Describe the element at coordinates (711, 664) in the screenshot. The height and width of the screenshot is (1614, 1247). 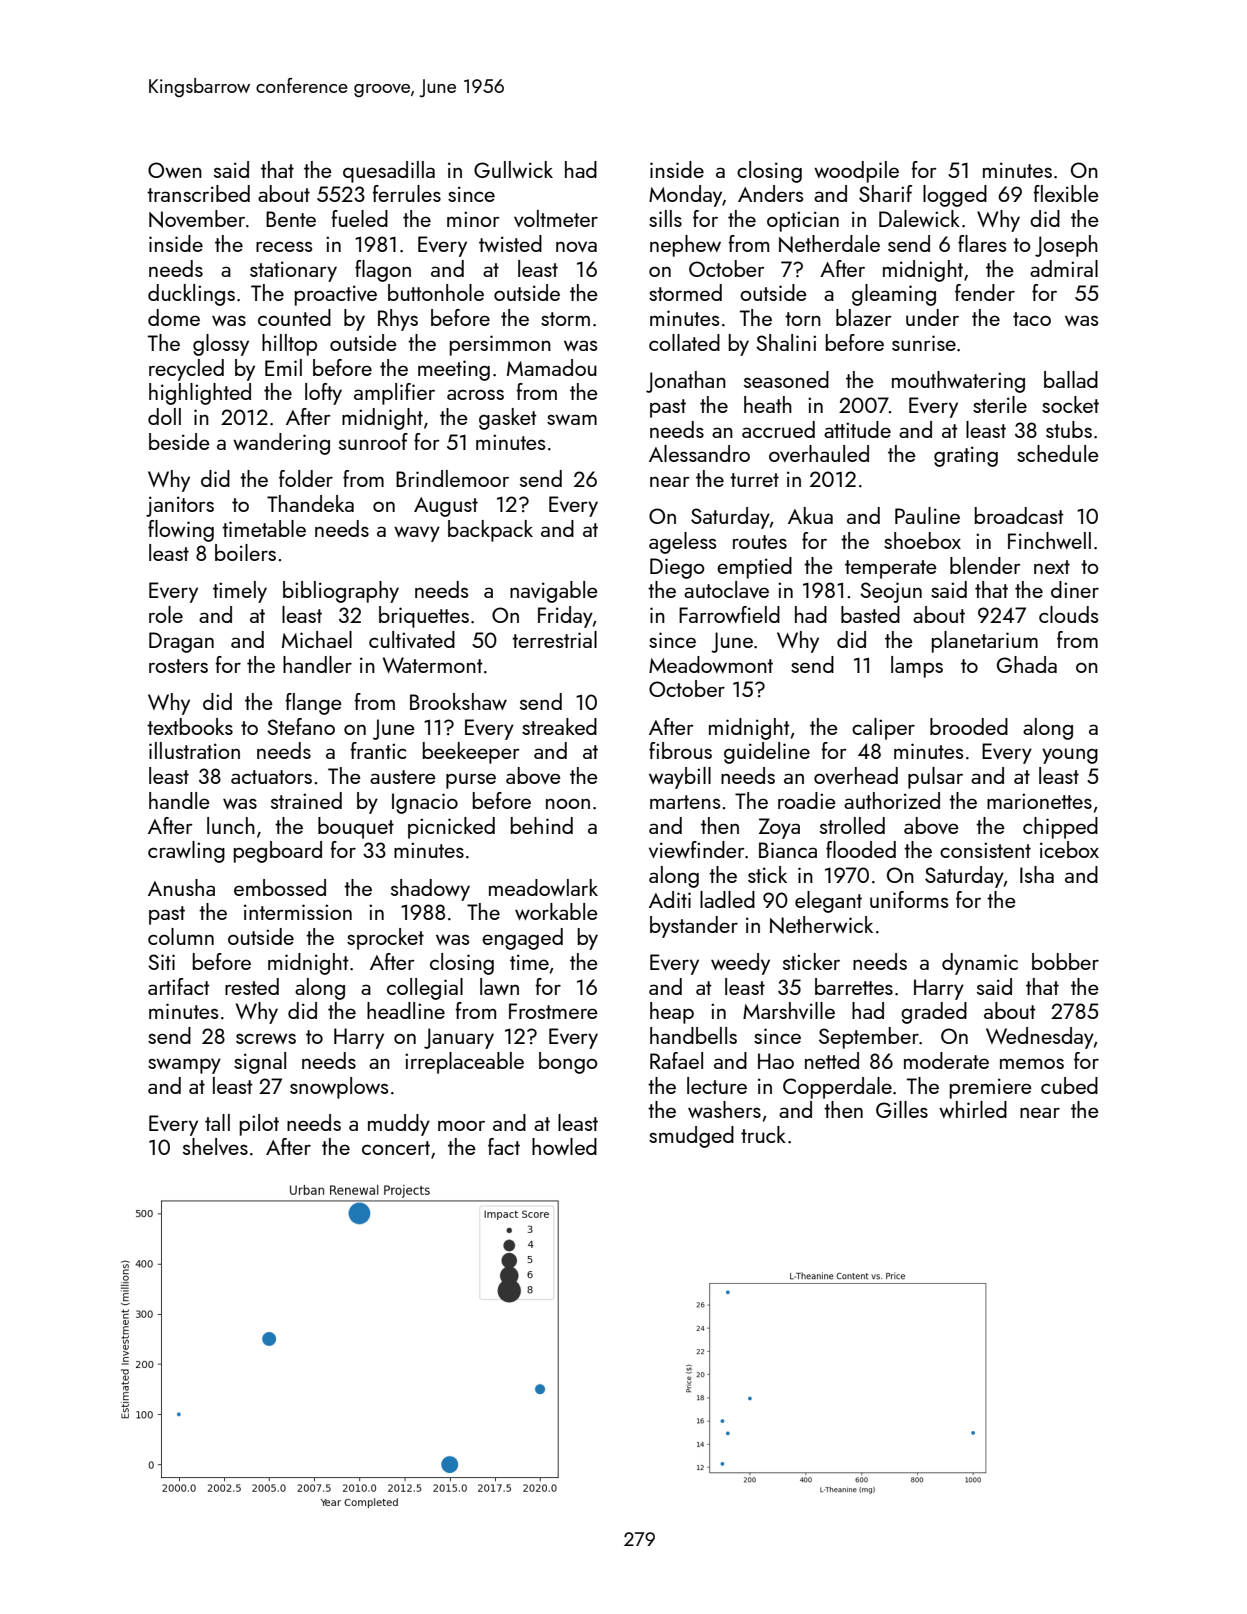
I see `Meadowmont` at that location.
